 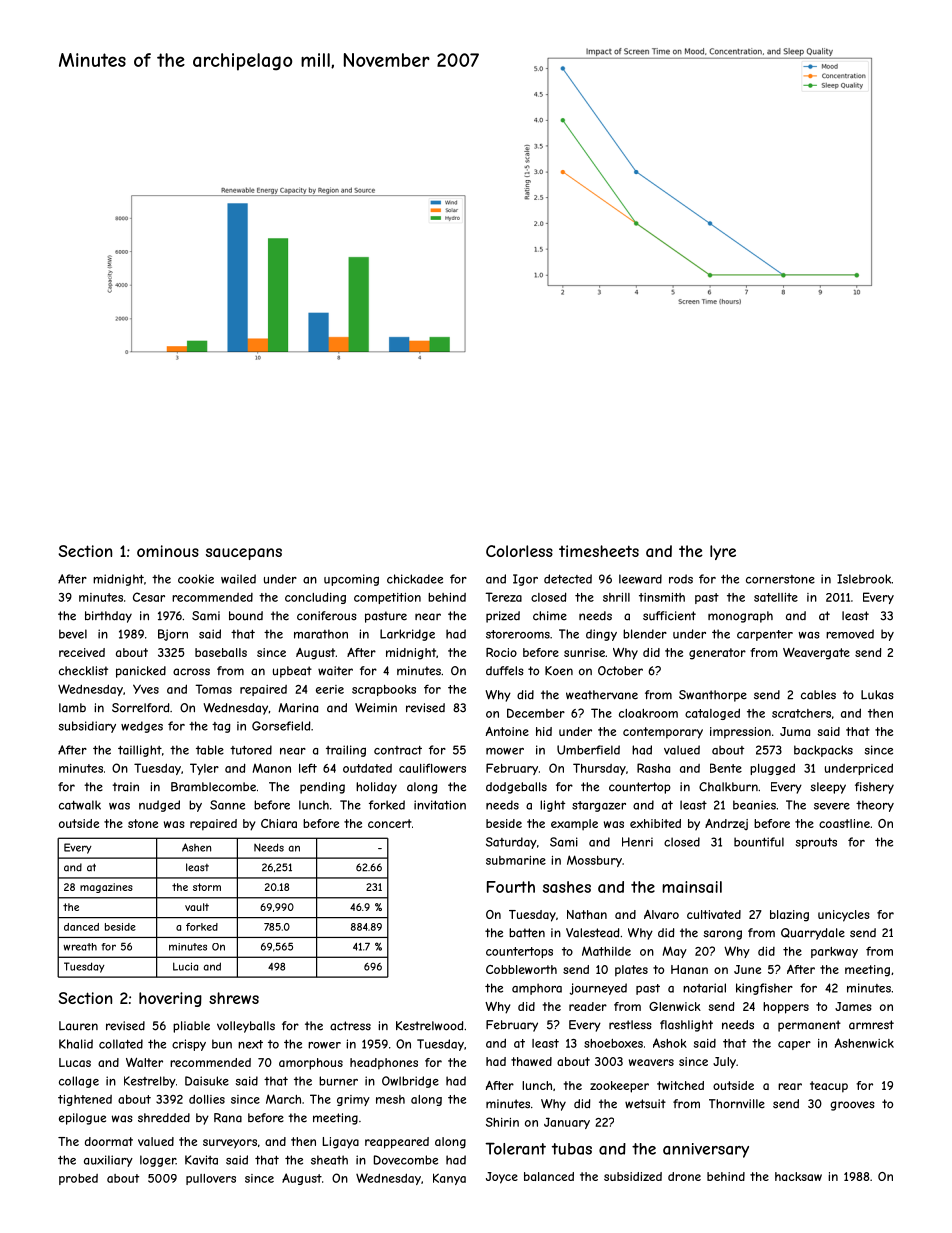 What do you see at coordinates (740, 733) in the screenshot?
I see `impression` at bounding box center [740, 733].
